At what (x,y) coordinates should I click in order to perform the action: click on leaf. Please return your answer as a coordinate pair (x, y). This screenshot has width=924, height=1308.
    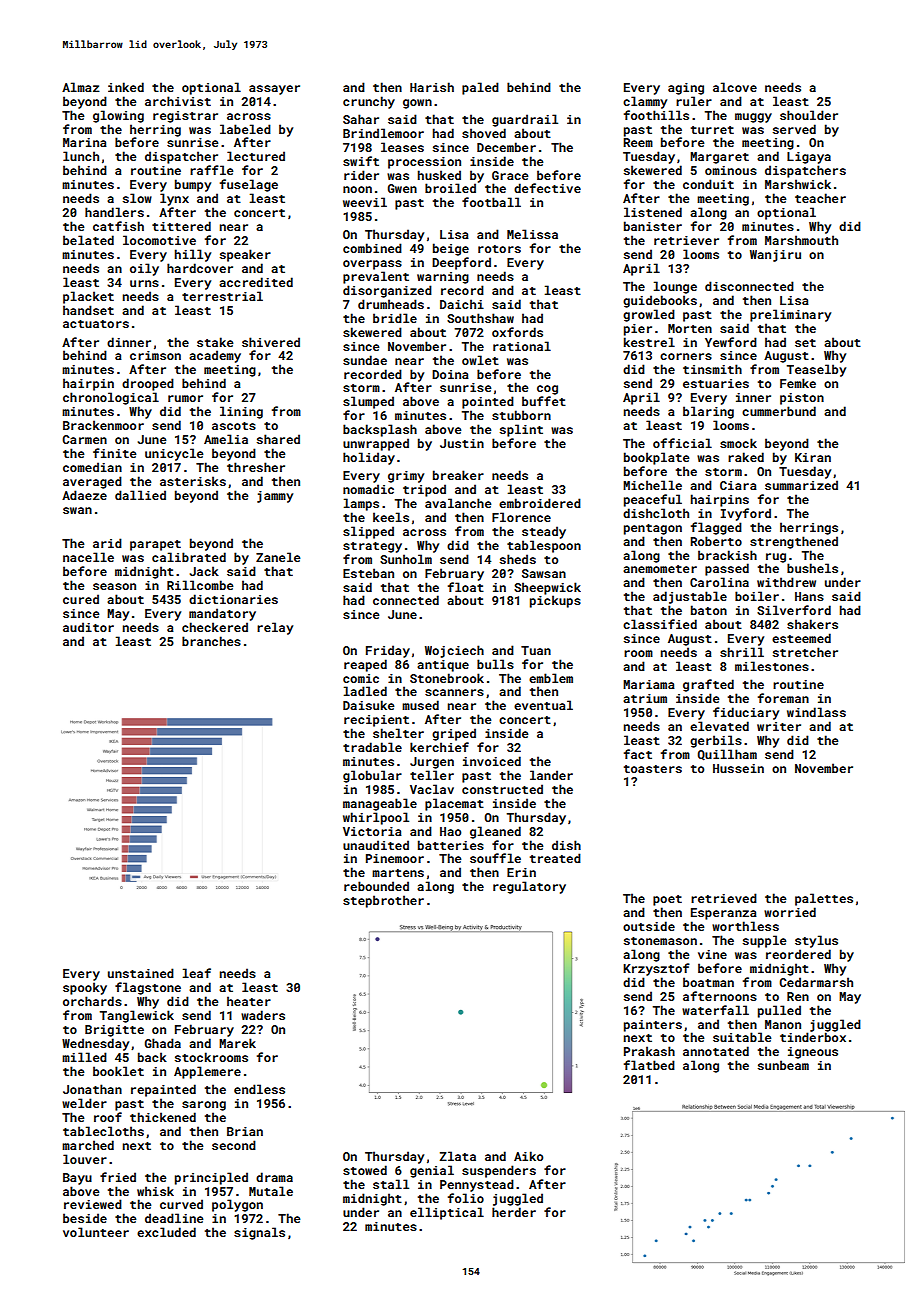
    Looking at the image, I should click on (197, 973).
